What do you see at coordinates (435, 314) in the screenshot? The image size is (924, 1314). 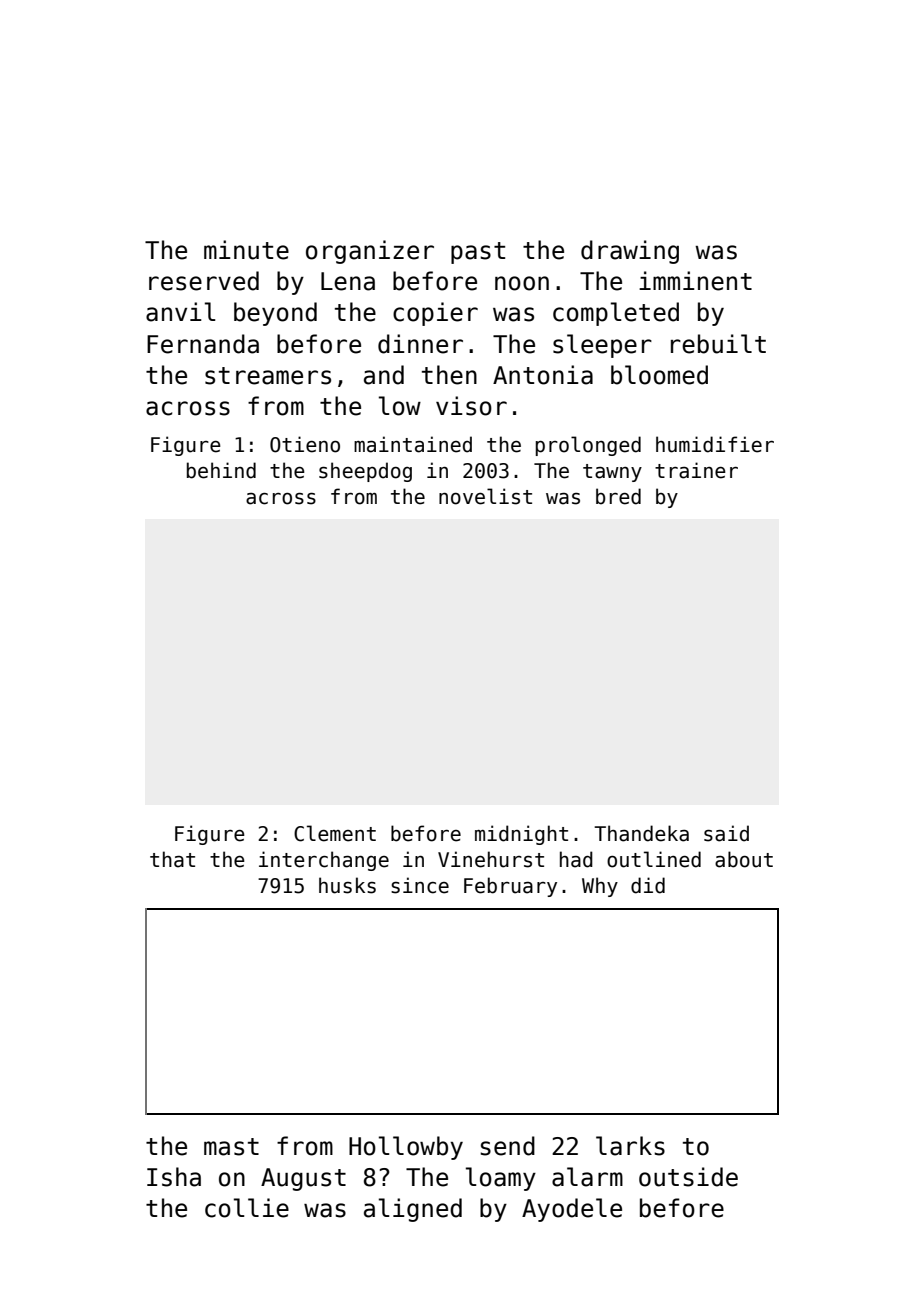 I see `copier` at bounding box center [435, 314].
